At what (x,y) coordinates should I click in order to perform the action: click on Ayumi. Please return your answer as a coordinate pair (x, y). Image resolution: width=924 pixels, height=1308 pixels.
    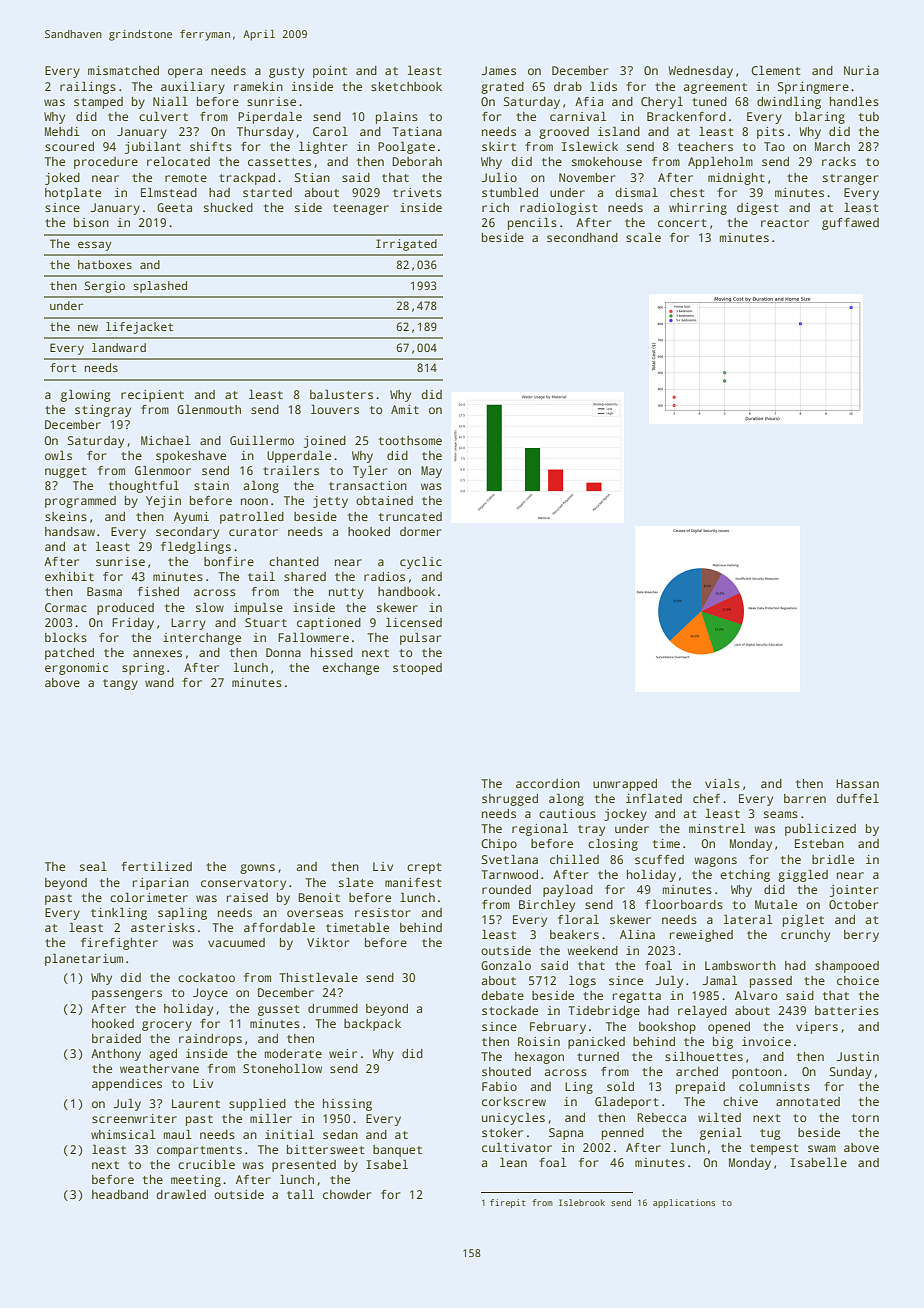
    Looking at the image, I should click on (191, 518).
